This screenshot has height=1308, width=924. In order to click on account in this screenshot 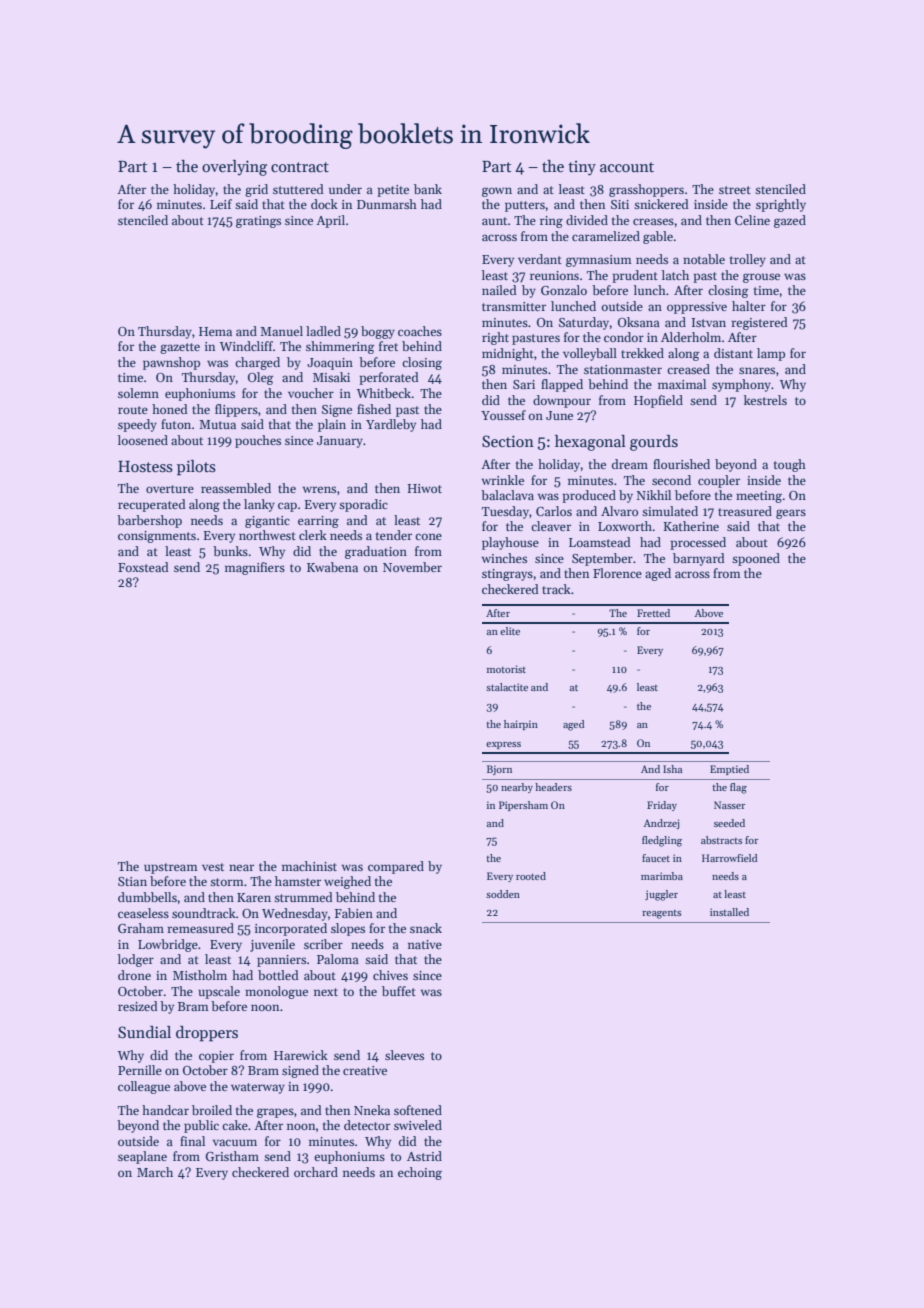, I will do `click(627, 167)`.
